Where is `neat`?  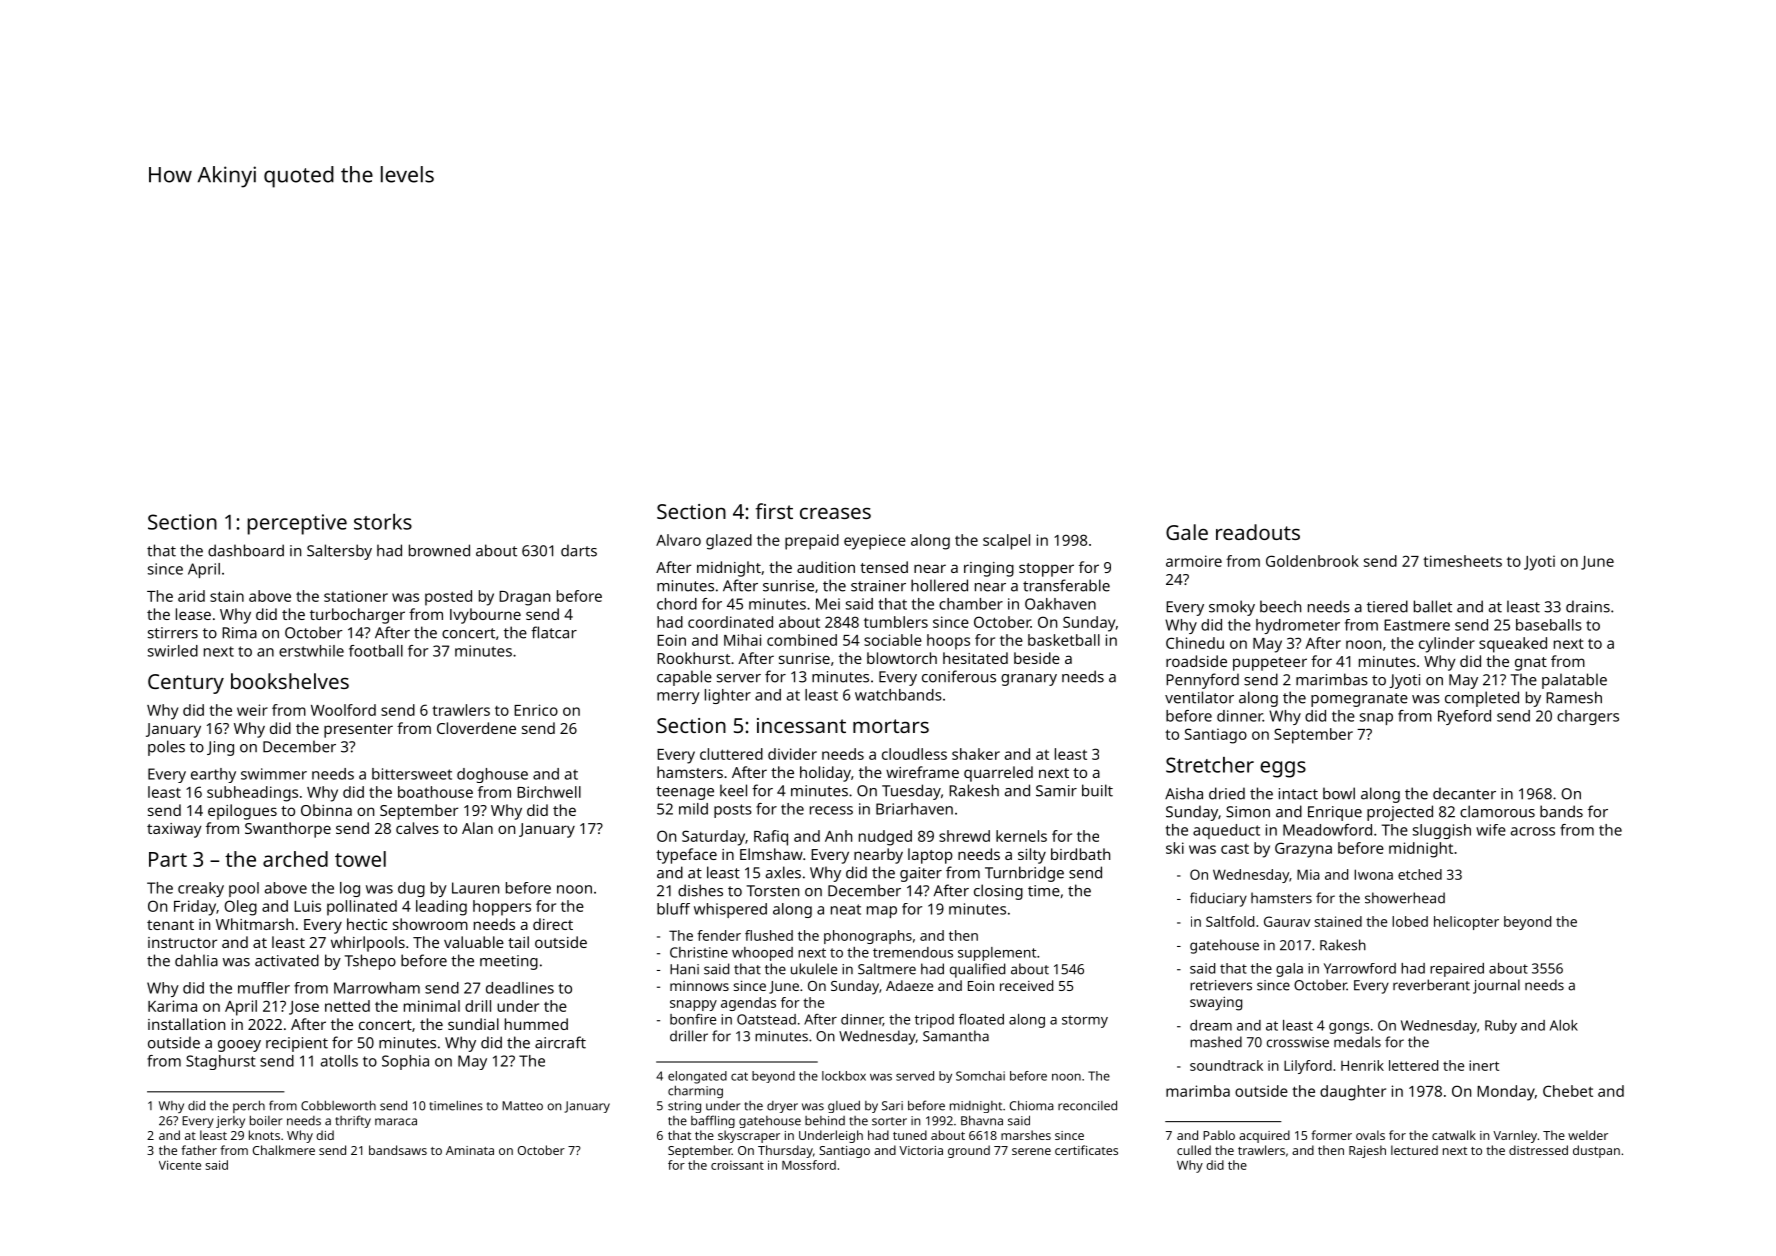
neat is located at coordinates (846, 909).
